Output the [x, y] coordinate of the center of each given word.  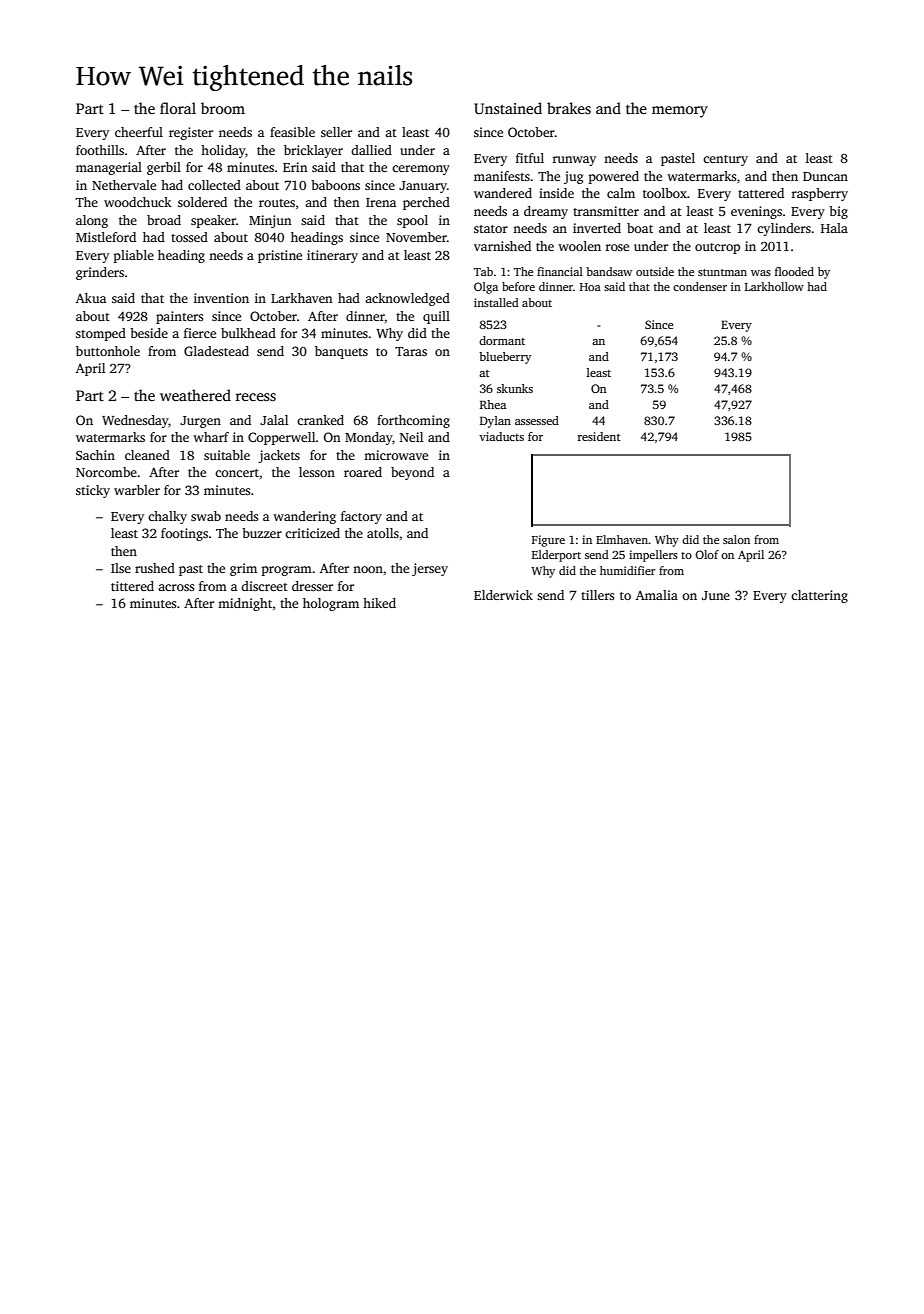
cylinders [784, 229]
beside [149, 333]
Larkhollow [774, 286]
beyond [412, 473]
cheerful [139, 132]
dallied [371, 150]
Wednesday [135, 421]
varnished [502, 246]
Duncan [825, 176]
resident [599, 436]
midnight [245, 604]
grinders [100, 273]
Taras [411, 351]
